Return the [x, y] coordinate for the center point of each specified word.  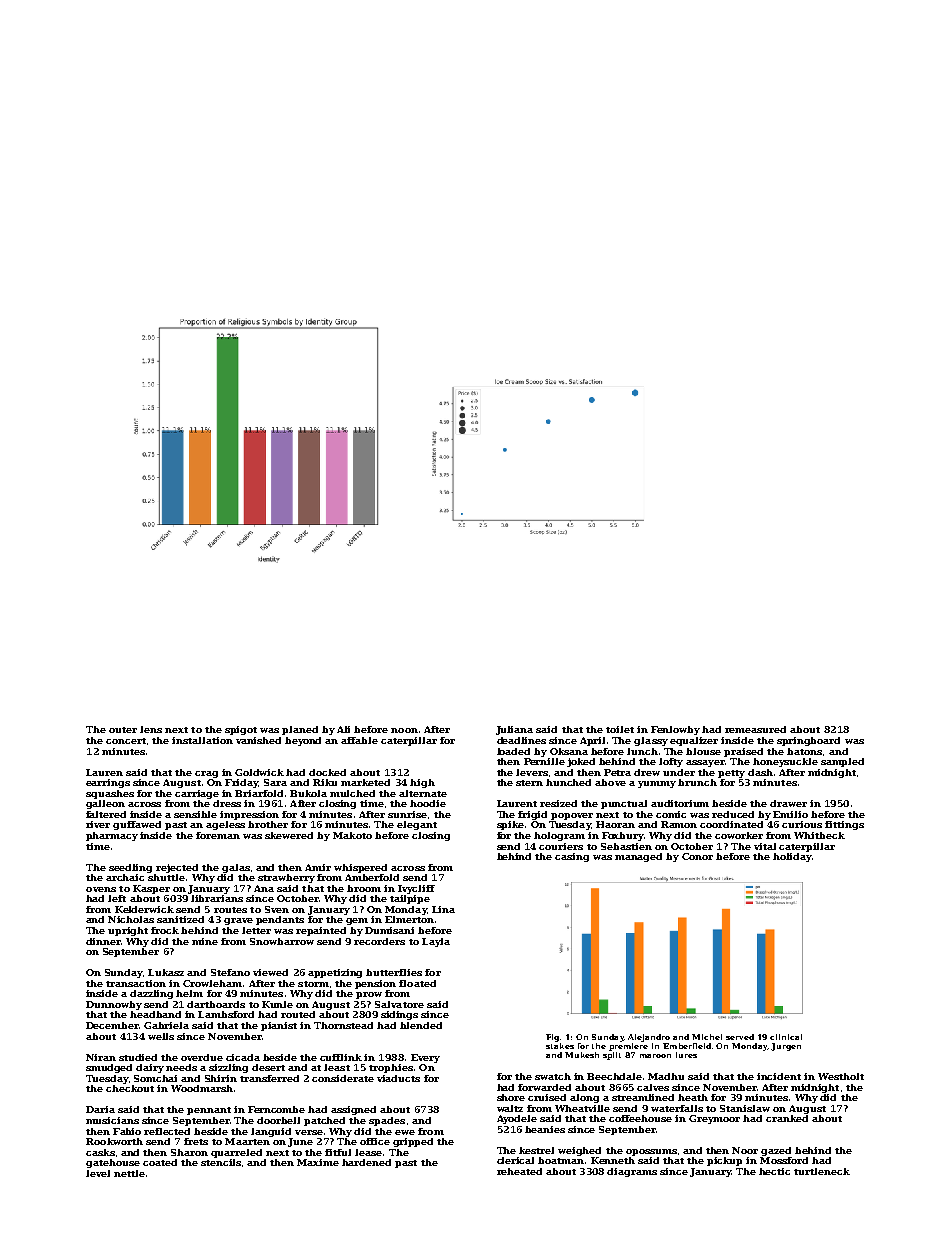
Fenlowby [675, 730]
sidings [399, 1015]
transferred [269, 1078]
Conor [697, 856]
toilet [620, 729]
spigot [241, 730]
